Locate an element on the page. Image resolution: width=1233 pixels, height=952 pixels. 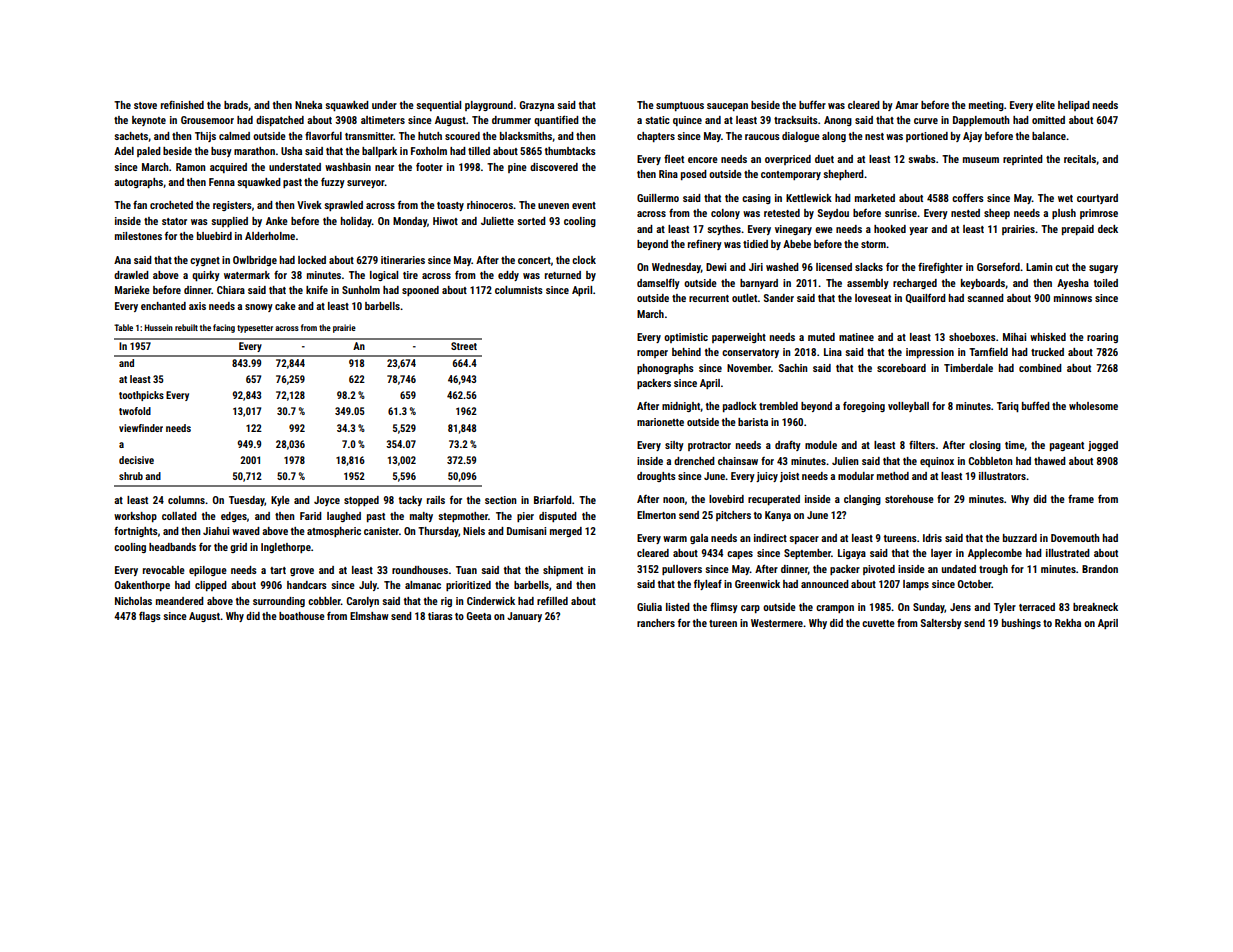
buffer is located at coordinates (812, 104).
